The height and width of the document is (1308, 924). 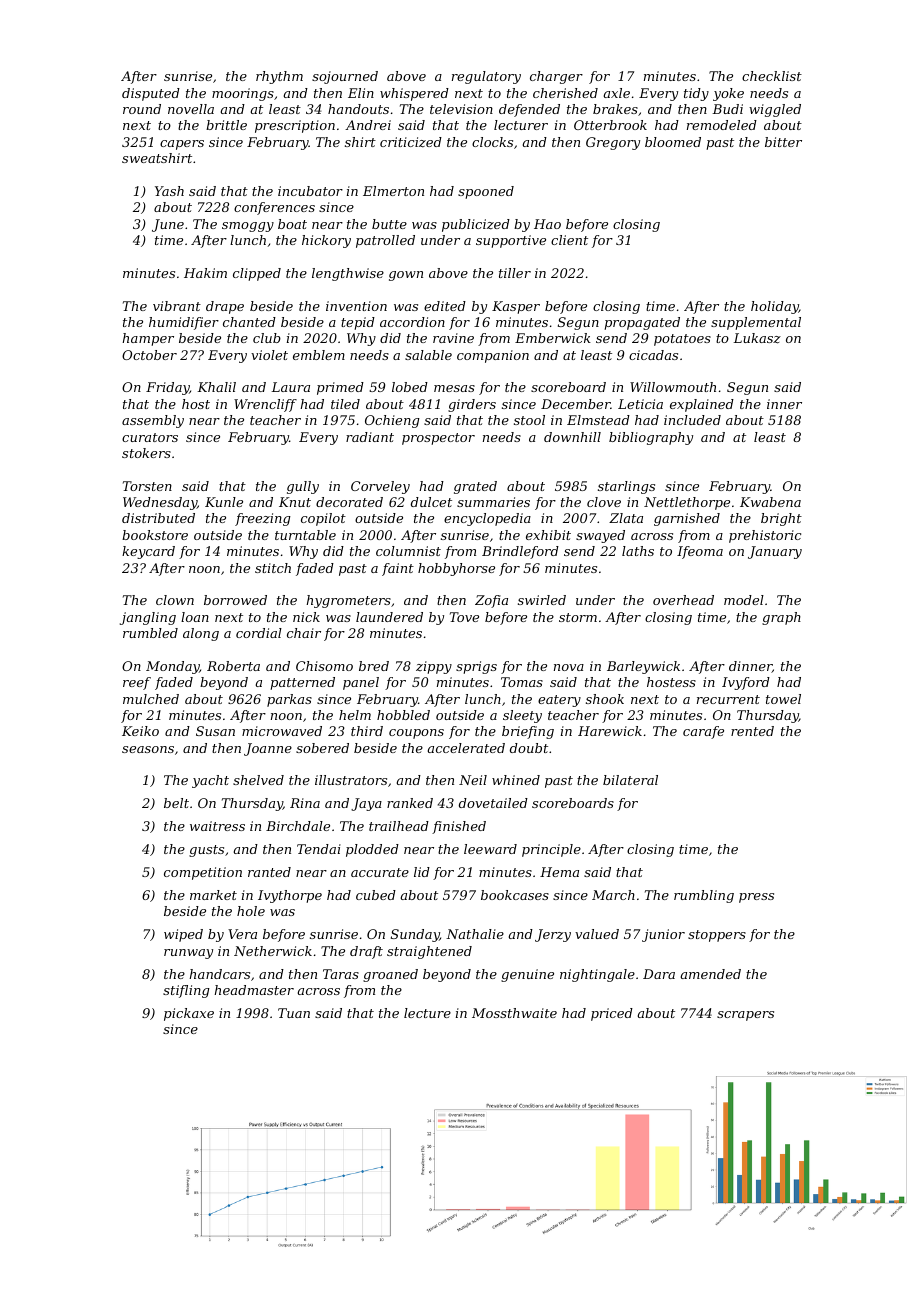 What do you see at coordinates (213, 895) in the document?
I see `market` at bounding box center [213, 895].
